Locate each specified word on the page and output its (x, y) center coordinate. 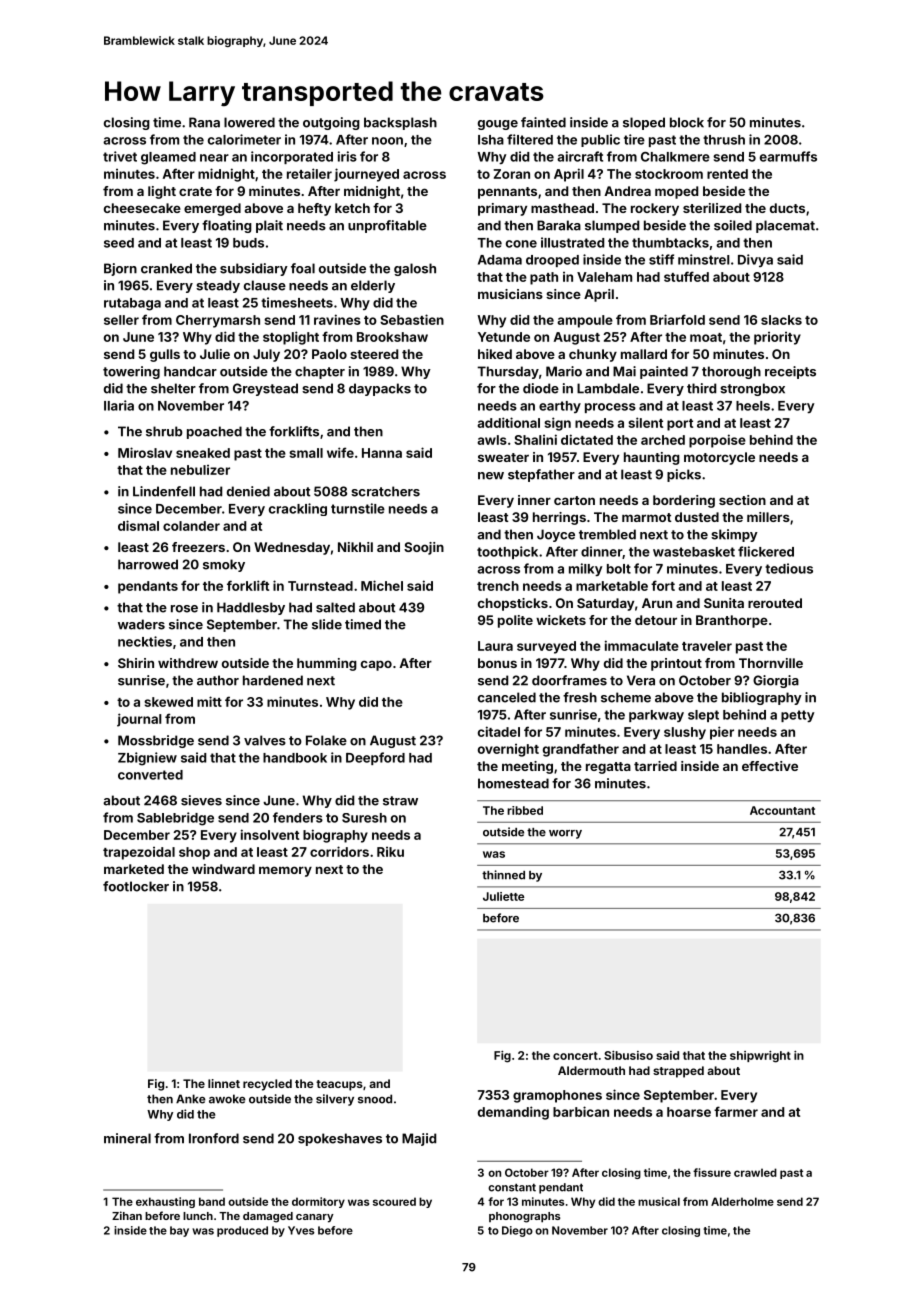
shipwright (760, 1057)
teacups (339, 1085)
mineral (127, 1138)
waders (141, 624)
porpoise (717, 441)
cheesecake (142, 208)
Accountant (782, 810)
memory (285, 871)
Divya (755, 260)
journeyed (366, 175)
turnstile (358, 508)
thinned (503, 875)
